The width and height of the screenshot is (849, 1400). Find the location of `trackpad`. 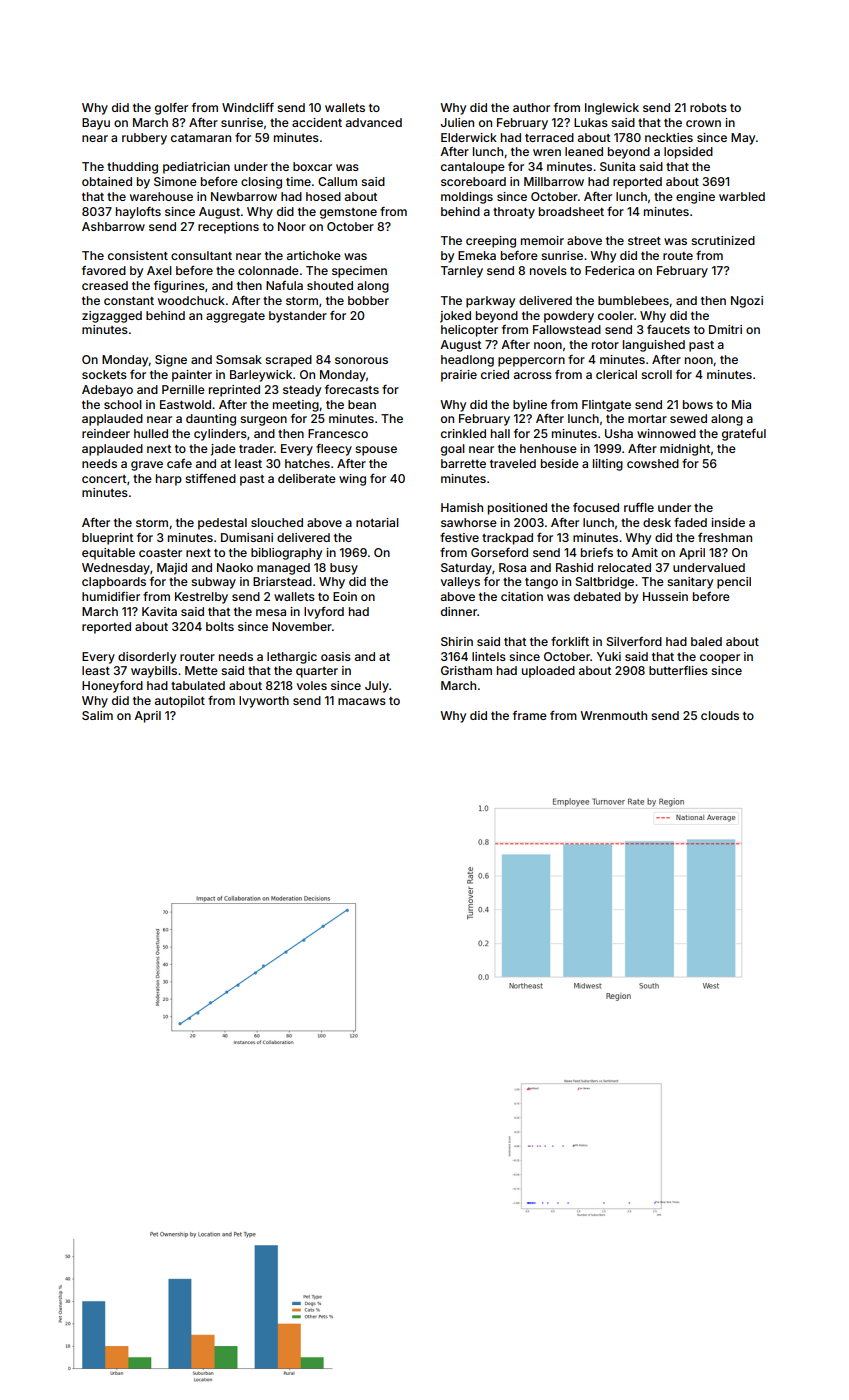

trackpad is located at coordinates (507, 539).
